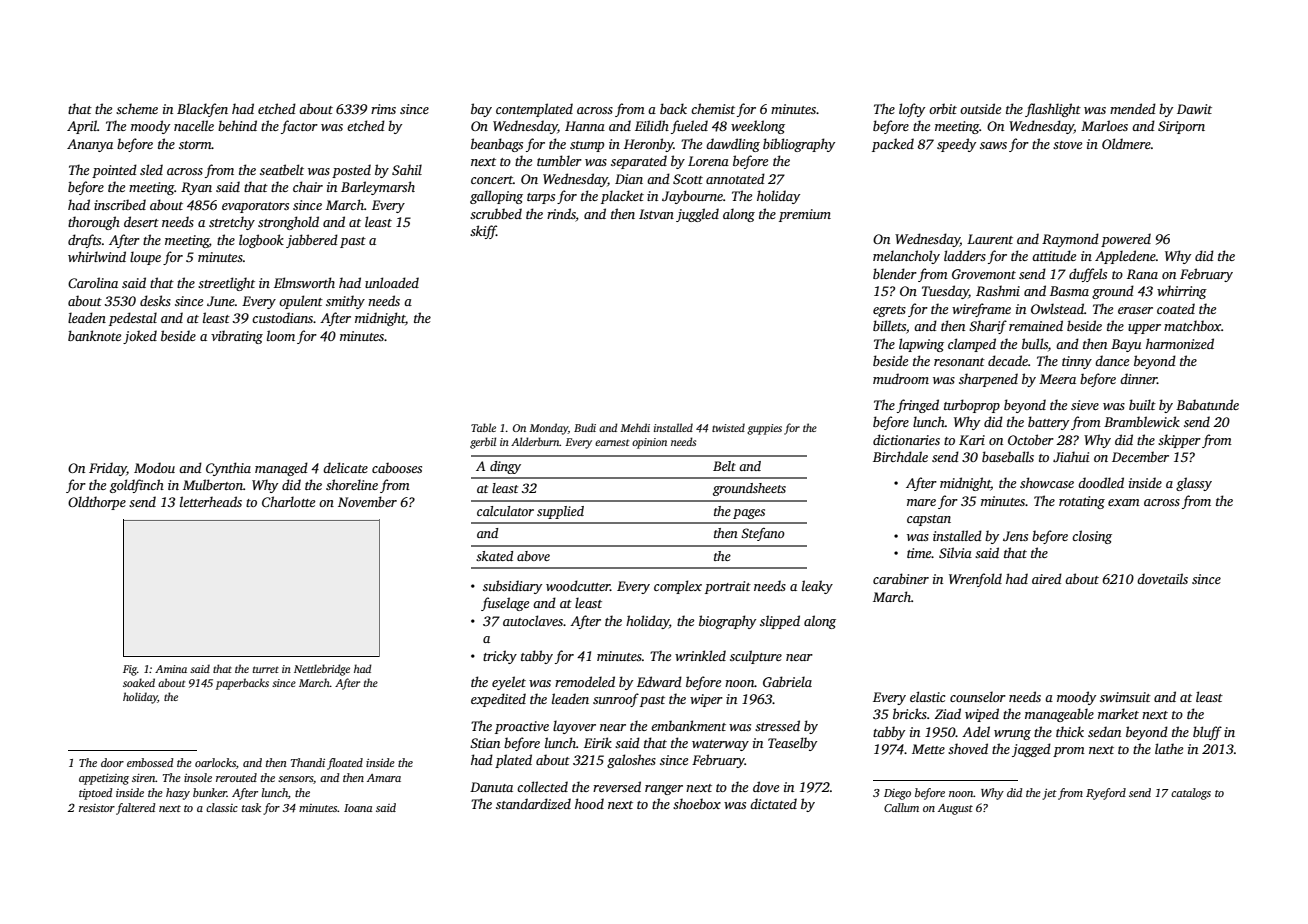  I want to click on layover, so click(574, 727).
